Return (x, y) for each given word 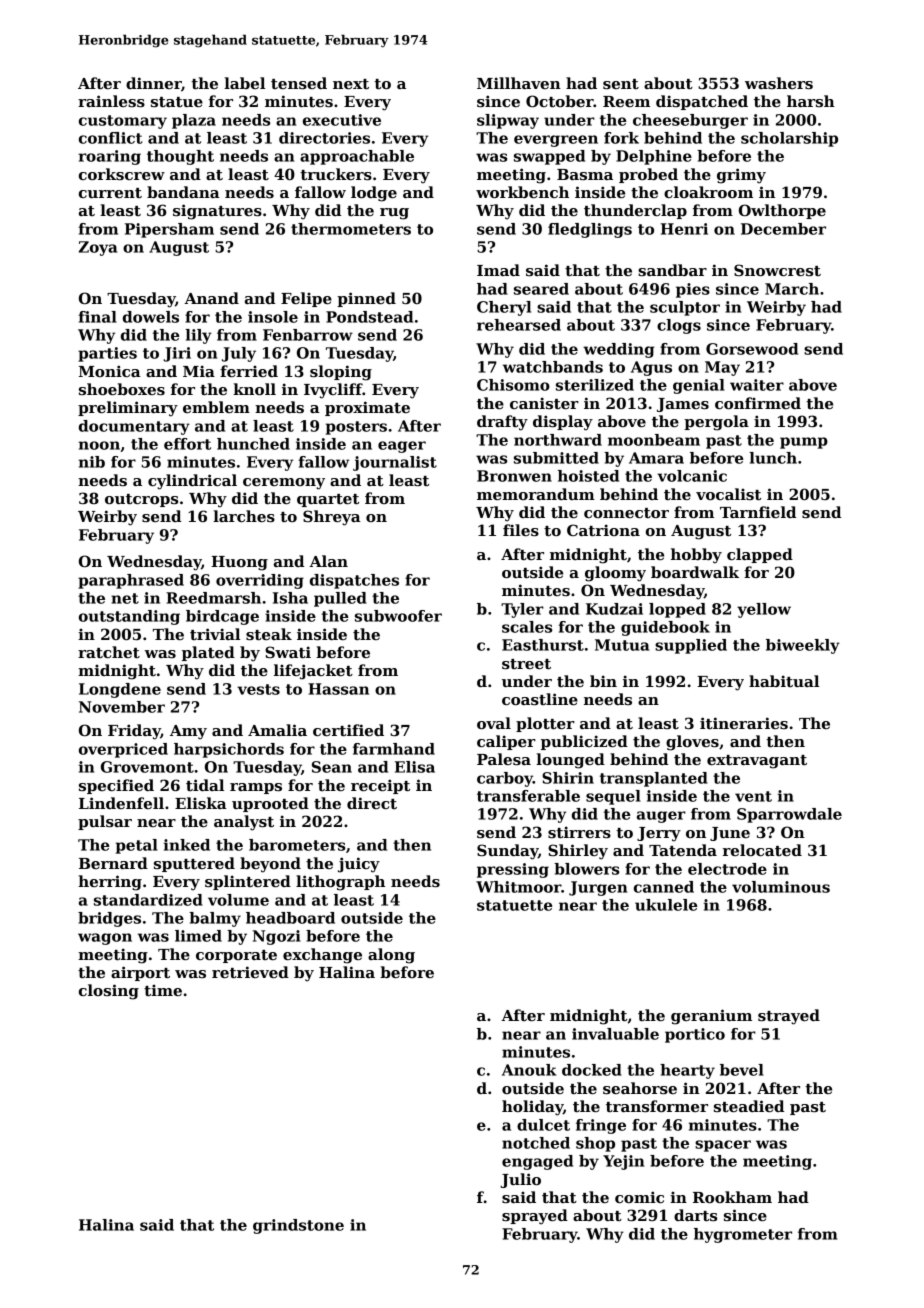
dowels (151, 317)
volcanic (692, 476)
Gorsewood (752, 349)
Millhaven (519, 83)
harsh (811, 101)
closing (109, 992)
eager (402, 447)
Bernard (113, 863)
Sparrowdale (789, 815)
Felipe (306, 299)
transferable (528, 796)
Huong (239, 563)
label (244, 83)
